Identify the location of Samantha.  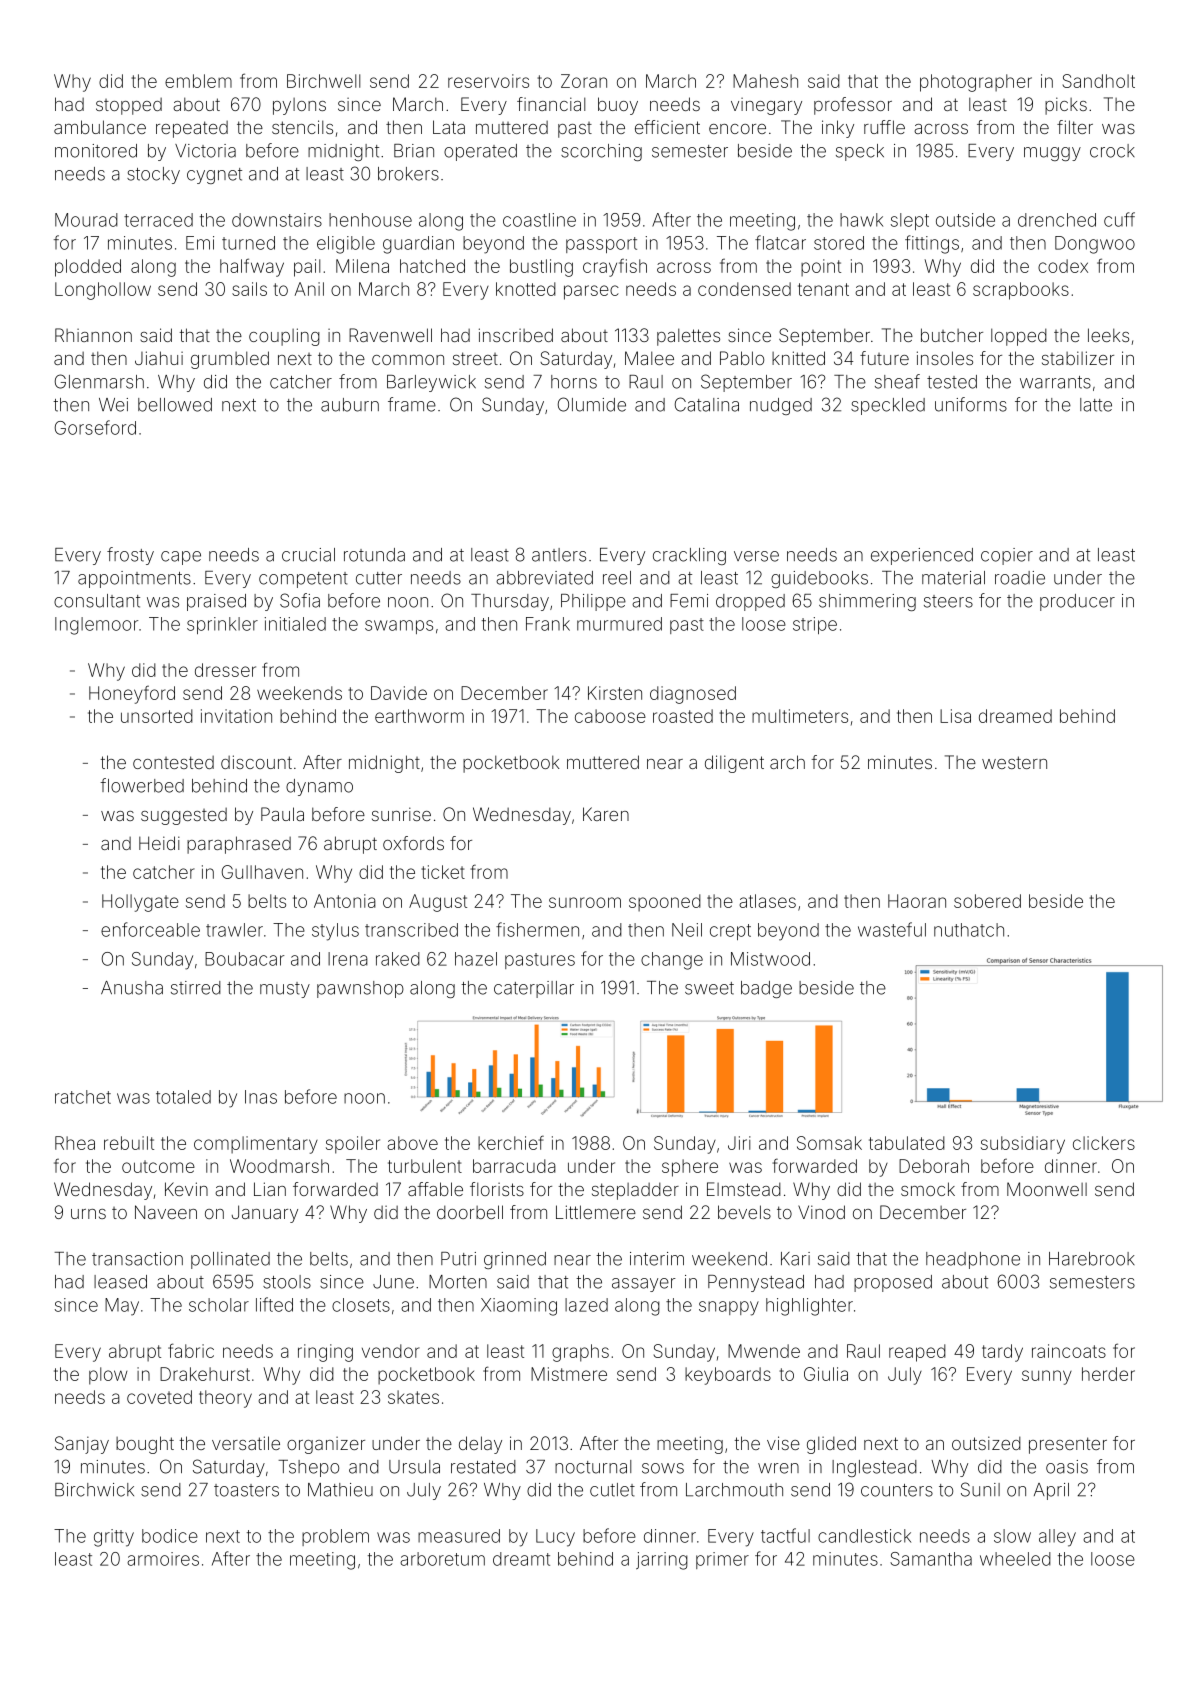
(931, 1559).
